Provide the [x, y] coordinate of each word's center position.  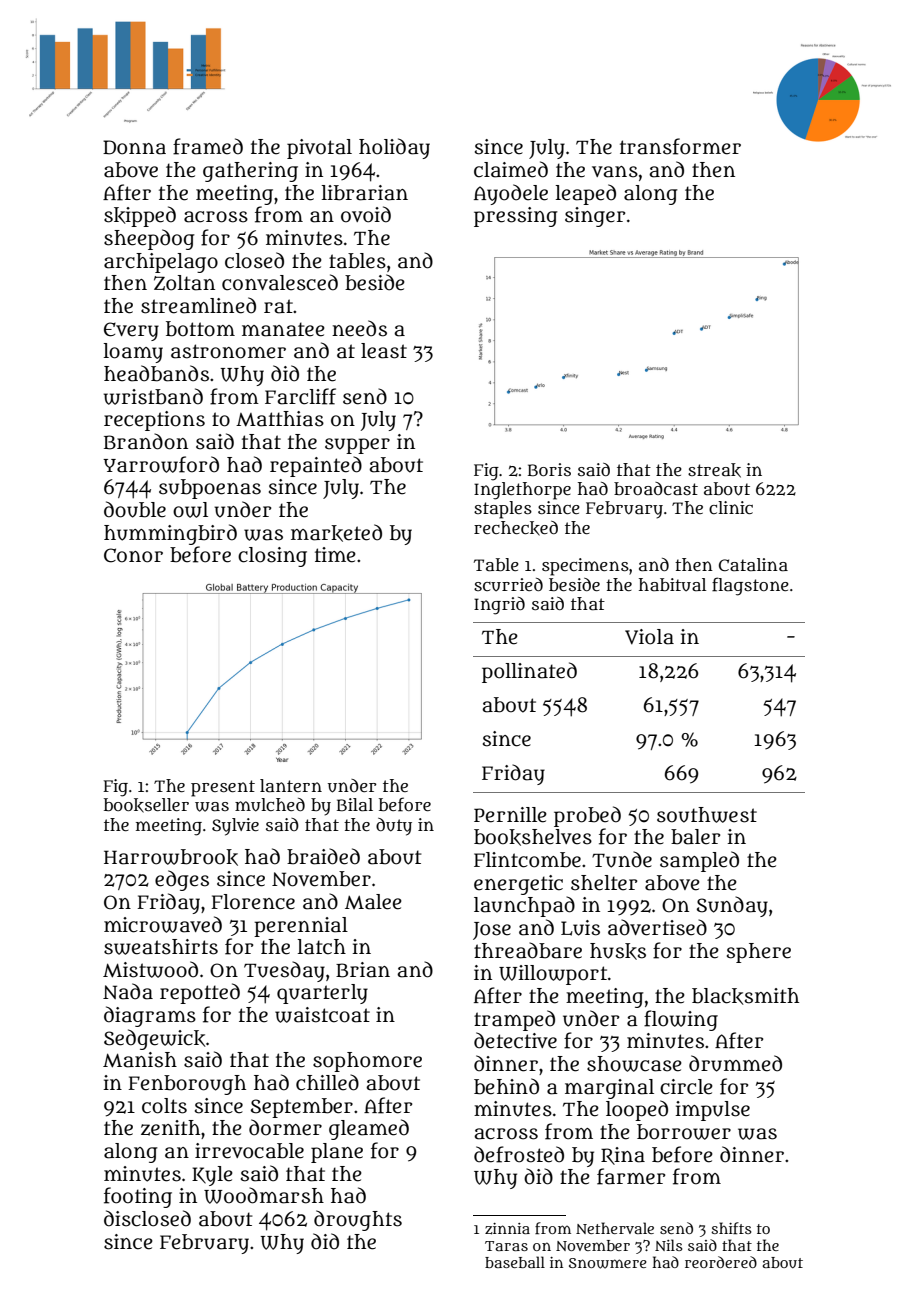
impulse [712, 1111]
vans [615, 172]
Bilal [355, 804]
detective [515, 1040]
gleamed [369, 1129]
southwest [707, 815]
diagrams [150, 1016]
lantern [291, 785]
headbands [156, 373]
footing [138, 1197]
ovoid [366, 214]
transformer [680, 146]
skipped [140, 216]
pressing [516, 217]
